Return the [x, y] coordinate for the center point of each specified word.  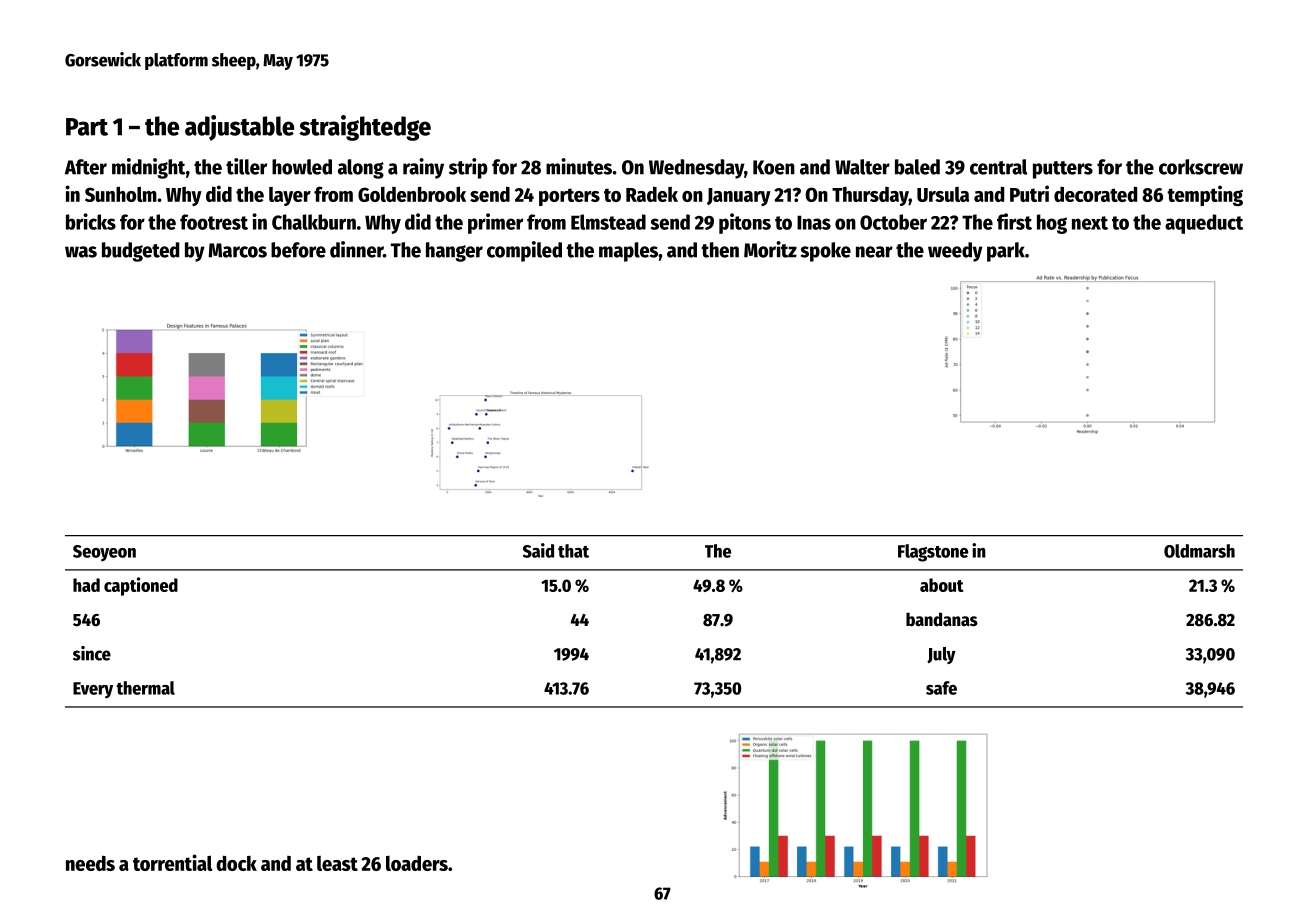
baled [917, 167]
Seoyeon [104, 553]
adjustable [239, 128]
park [1006, 252]
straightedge [365, 128]
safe [941, 688]
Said [538, 550]
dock [236, 863]
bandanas [942, 619]
